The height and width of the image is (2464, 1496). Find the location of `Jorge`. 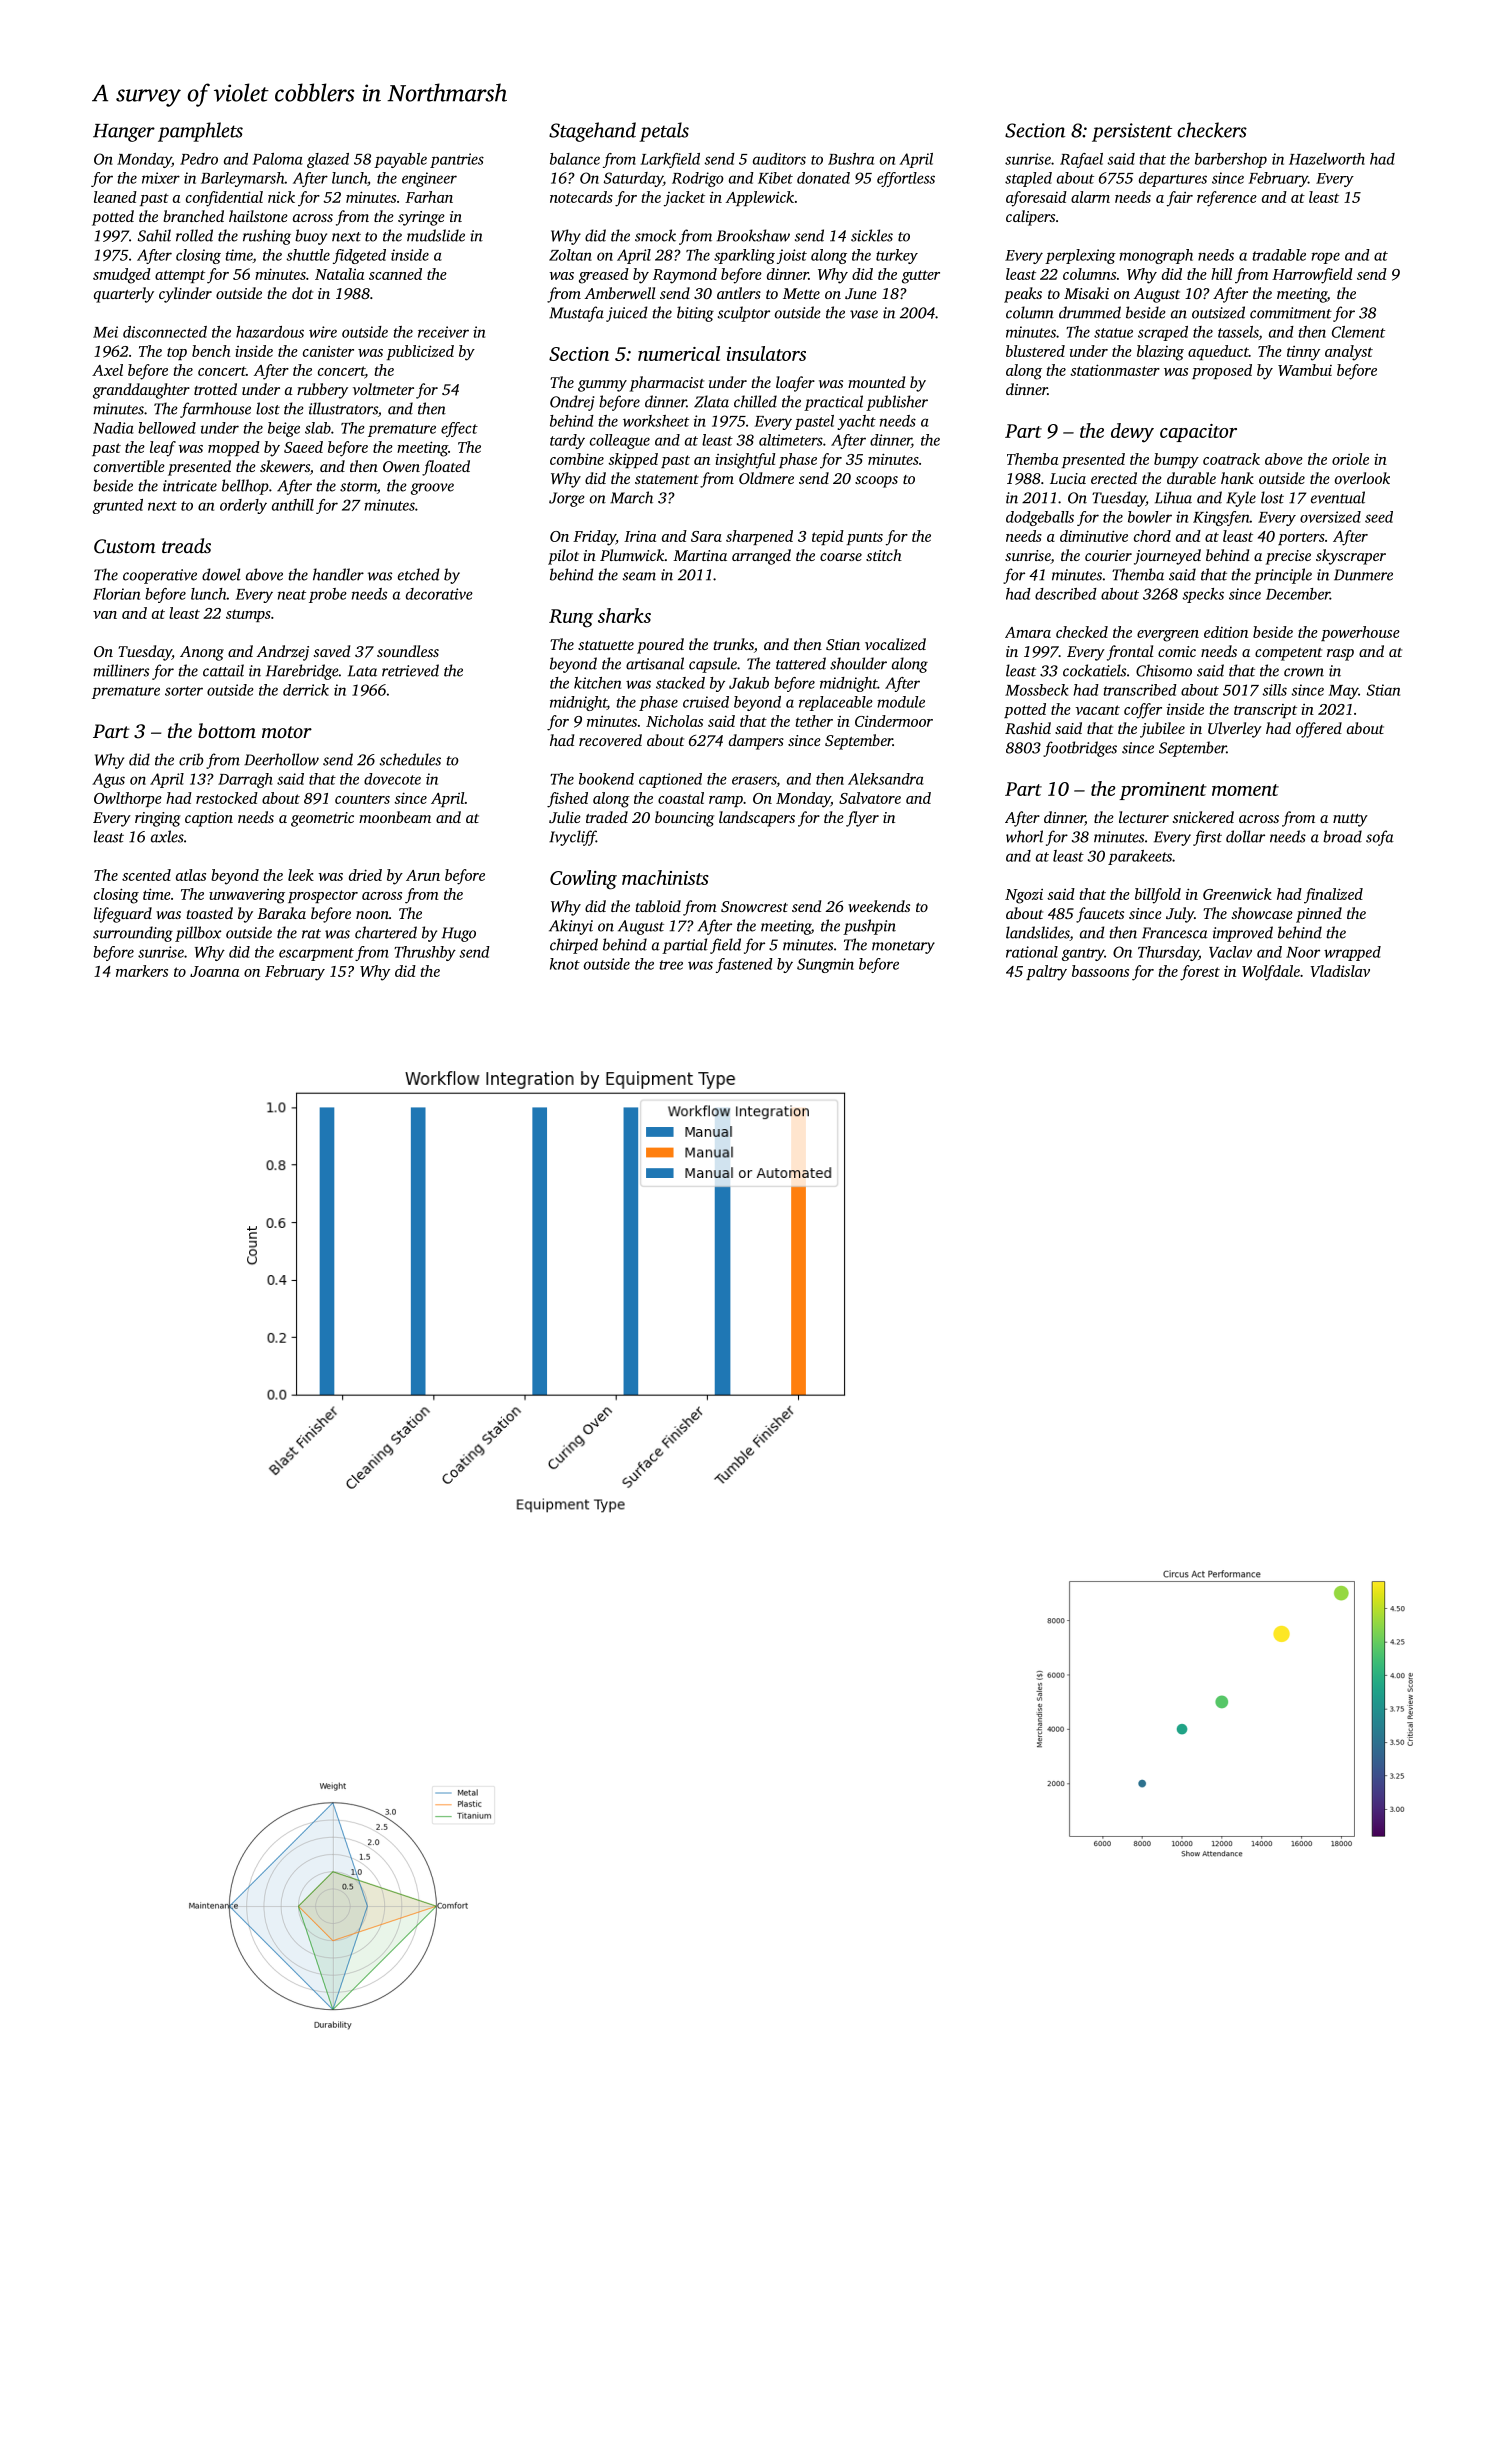

Jorge is located at coordinates (567, 499).
